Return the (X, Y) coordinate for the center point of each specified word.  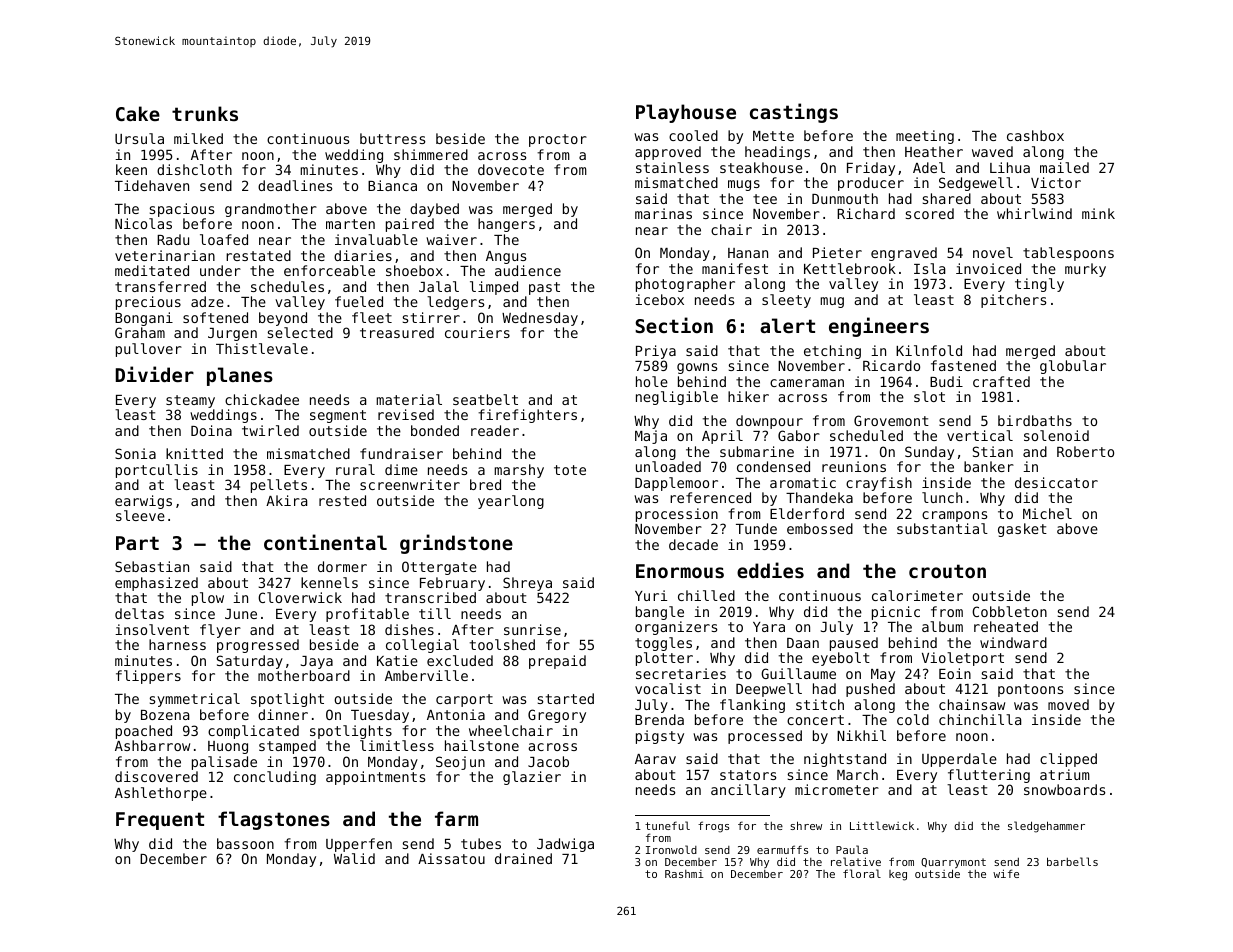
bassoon (245, 843)
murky (1085, 270)
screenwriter (410, 484)
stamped (287, 747)
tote (570, 470)
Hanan (748, 253)
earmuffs (782, 849)
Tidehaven (152, 185)
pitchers (1013, 301)
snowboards (1064, 789)
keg (898, 875)
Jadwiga (565, 845)
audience (528, 270)
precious (148, 303)
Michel (1047, 513)
